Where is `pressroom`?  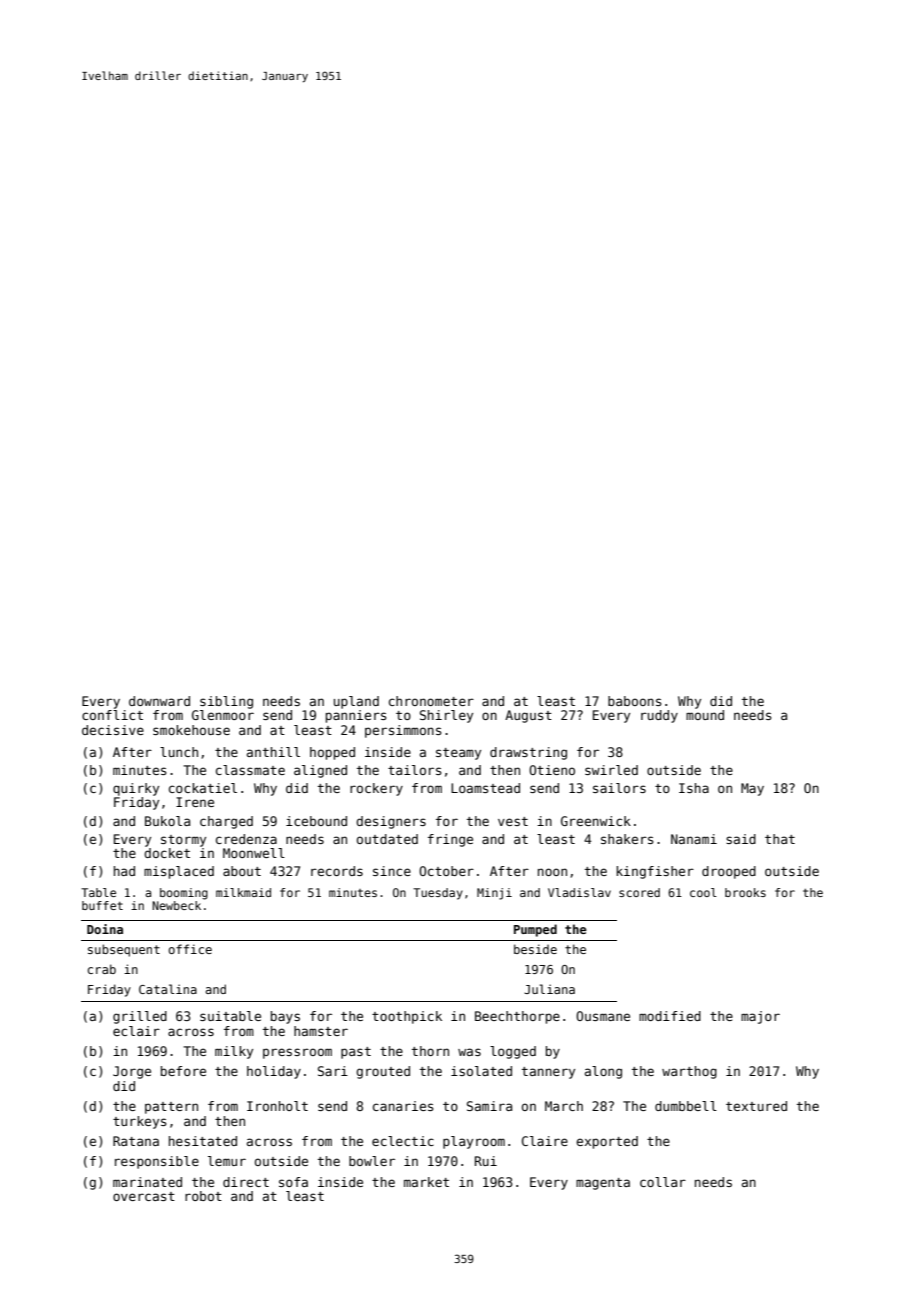 pressroom is located at coordinates (297, 1053).
